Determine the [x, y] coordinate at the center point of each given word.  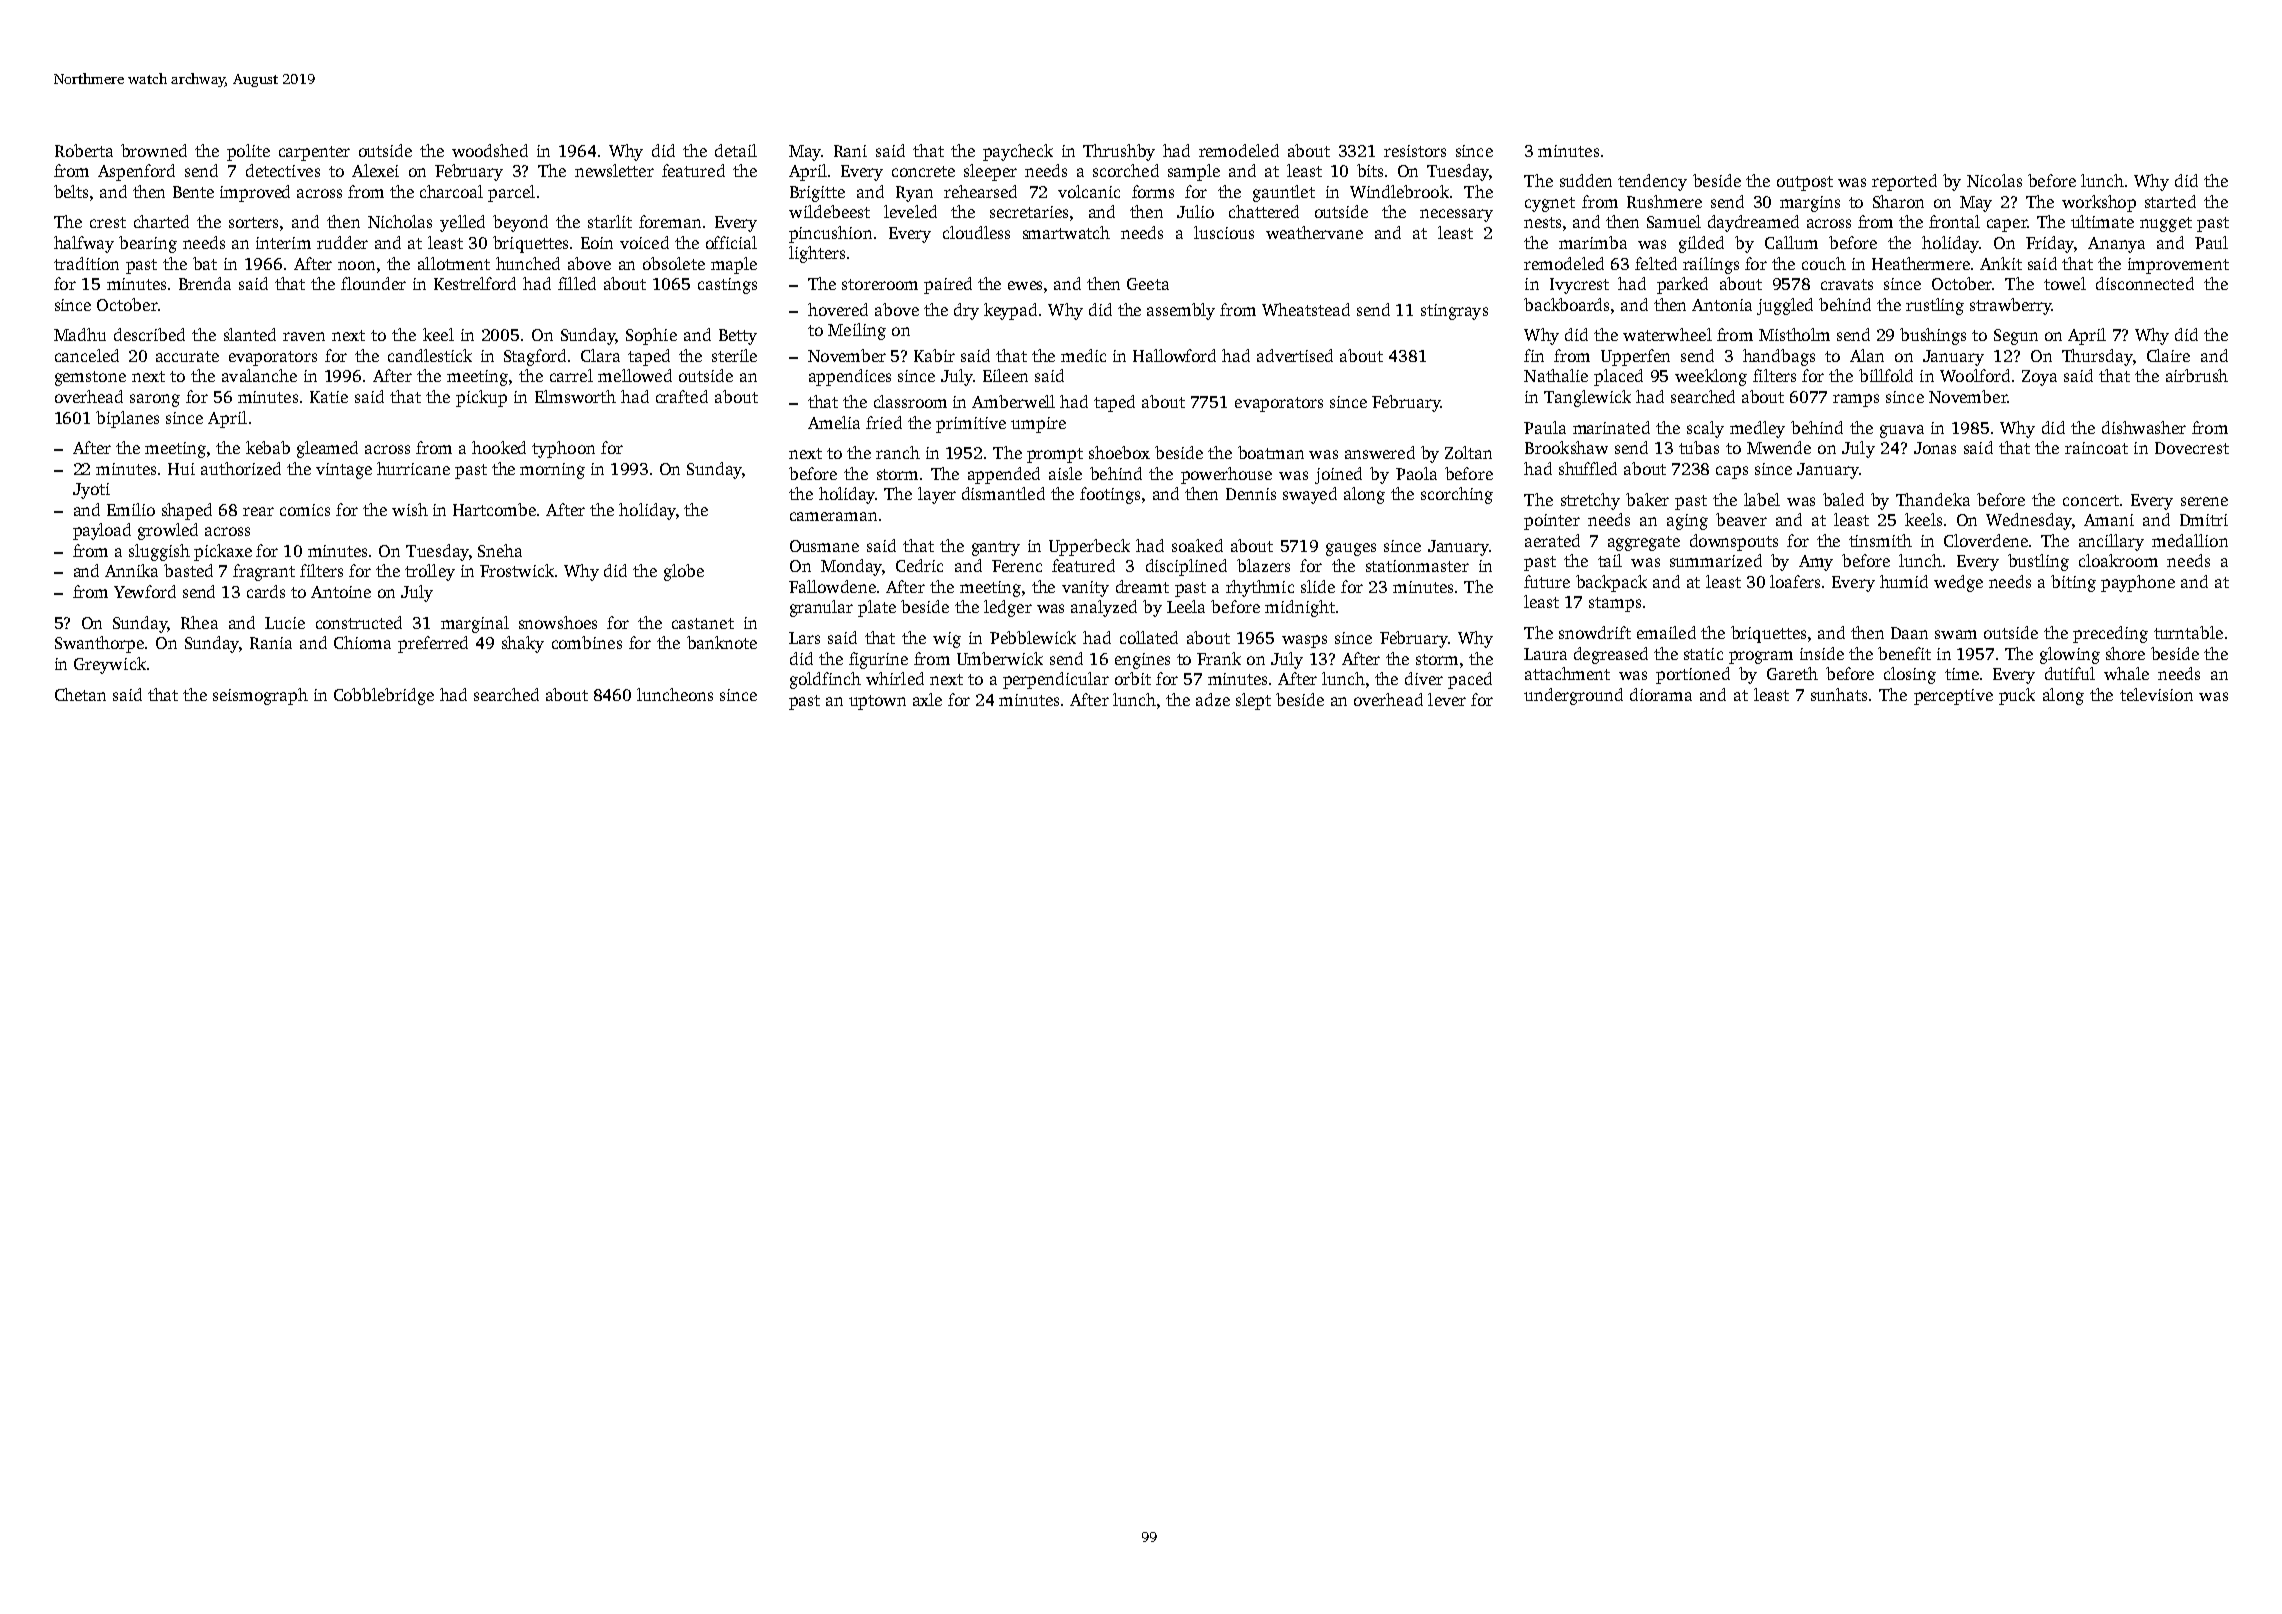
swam [1956, 634]
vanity [1085, 589]
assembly [1181, 311]
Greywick [110, 665]
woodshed [490, 150]
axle [927, 699]
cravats [1847, 284]
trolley [430, 572]
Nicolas [1994, 180]
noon [356, 265]
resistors [1415, 151]
